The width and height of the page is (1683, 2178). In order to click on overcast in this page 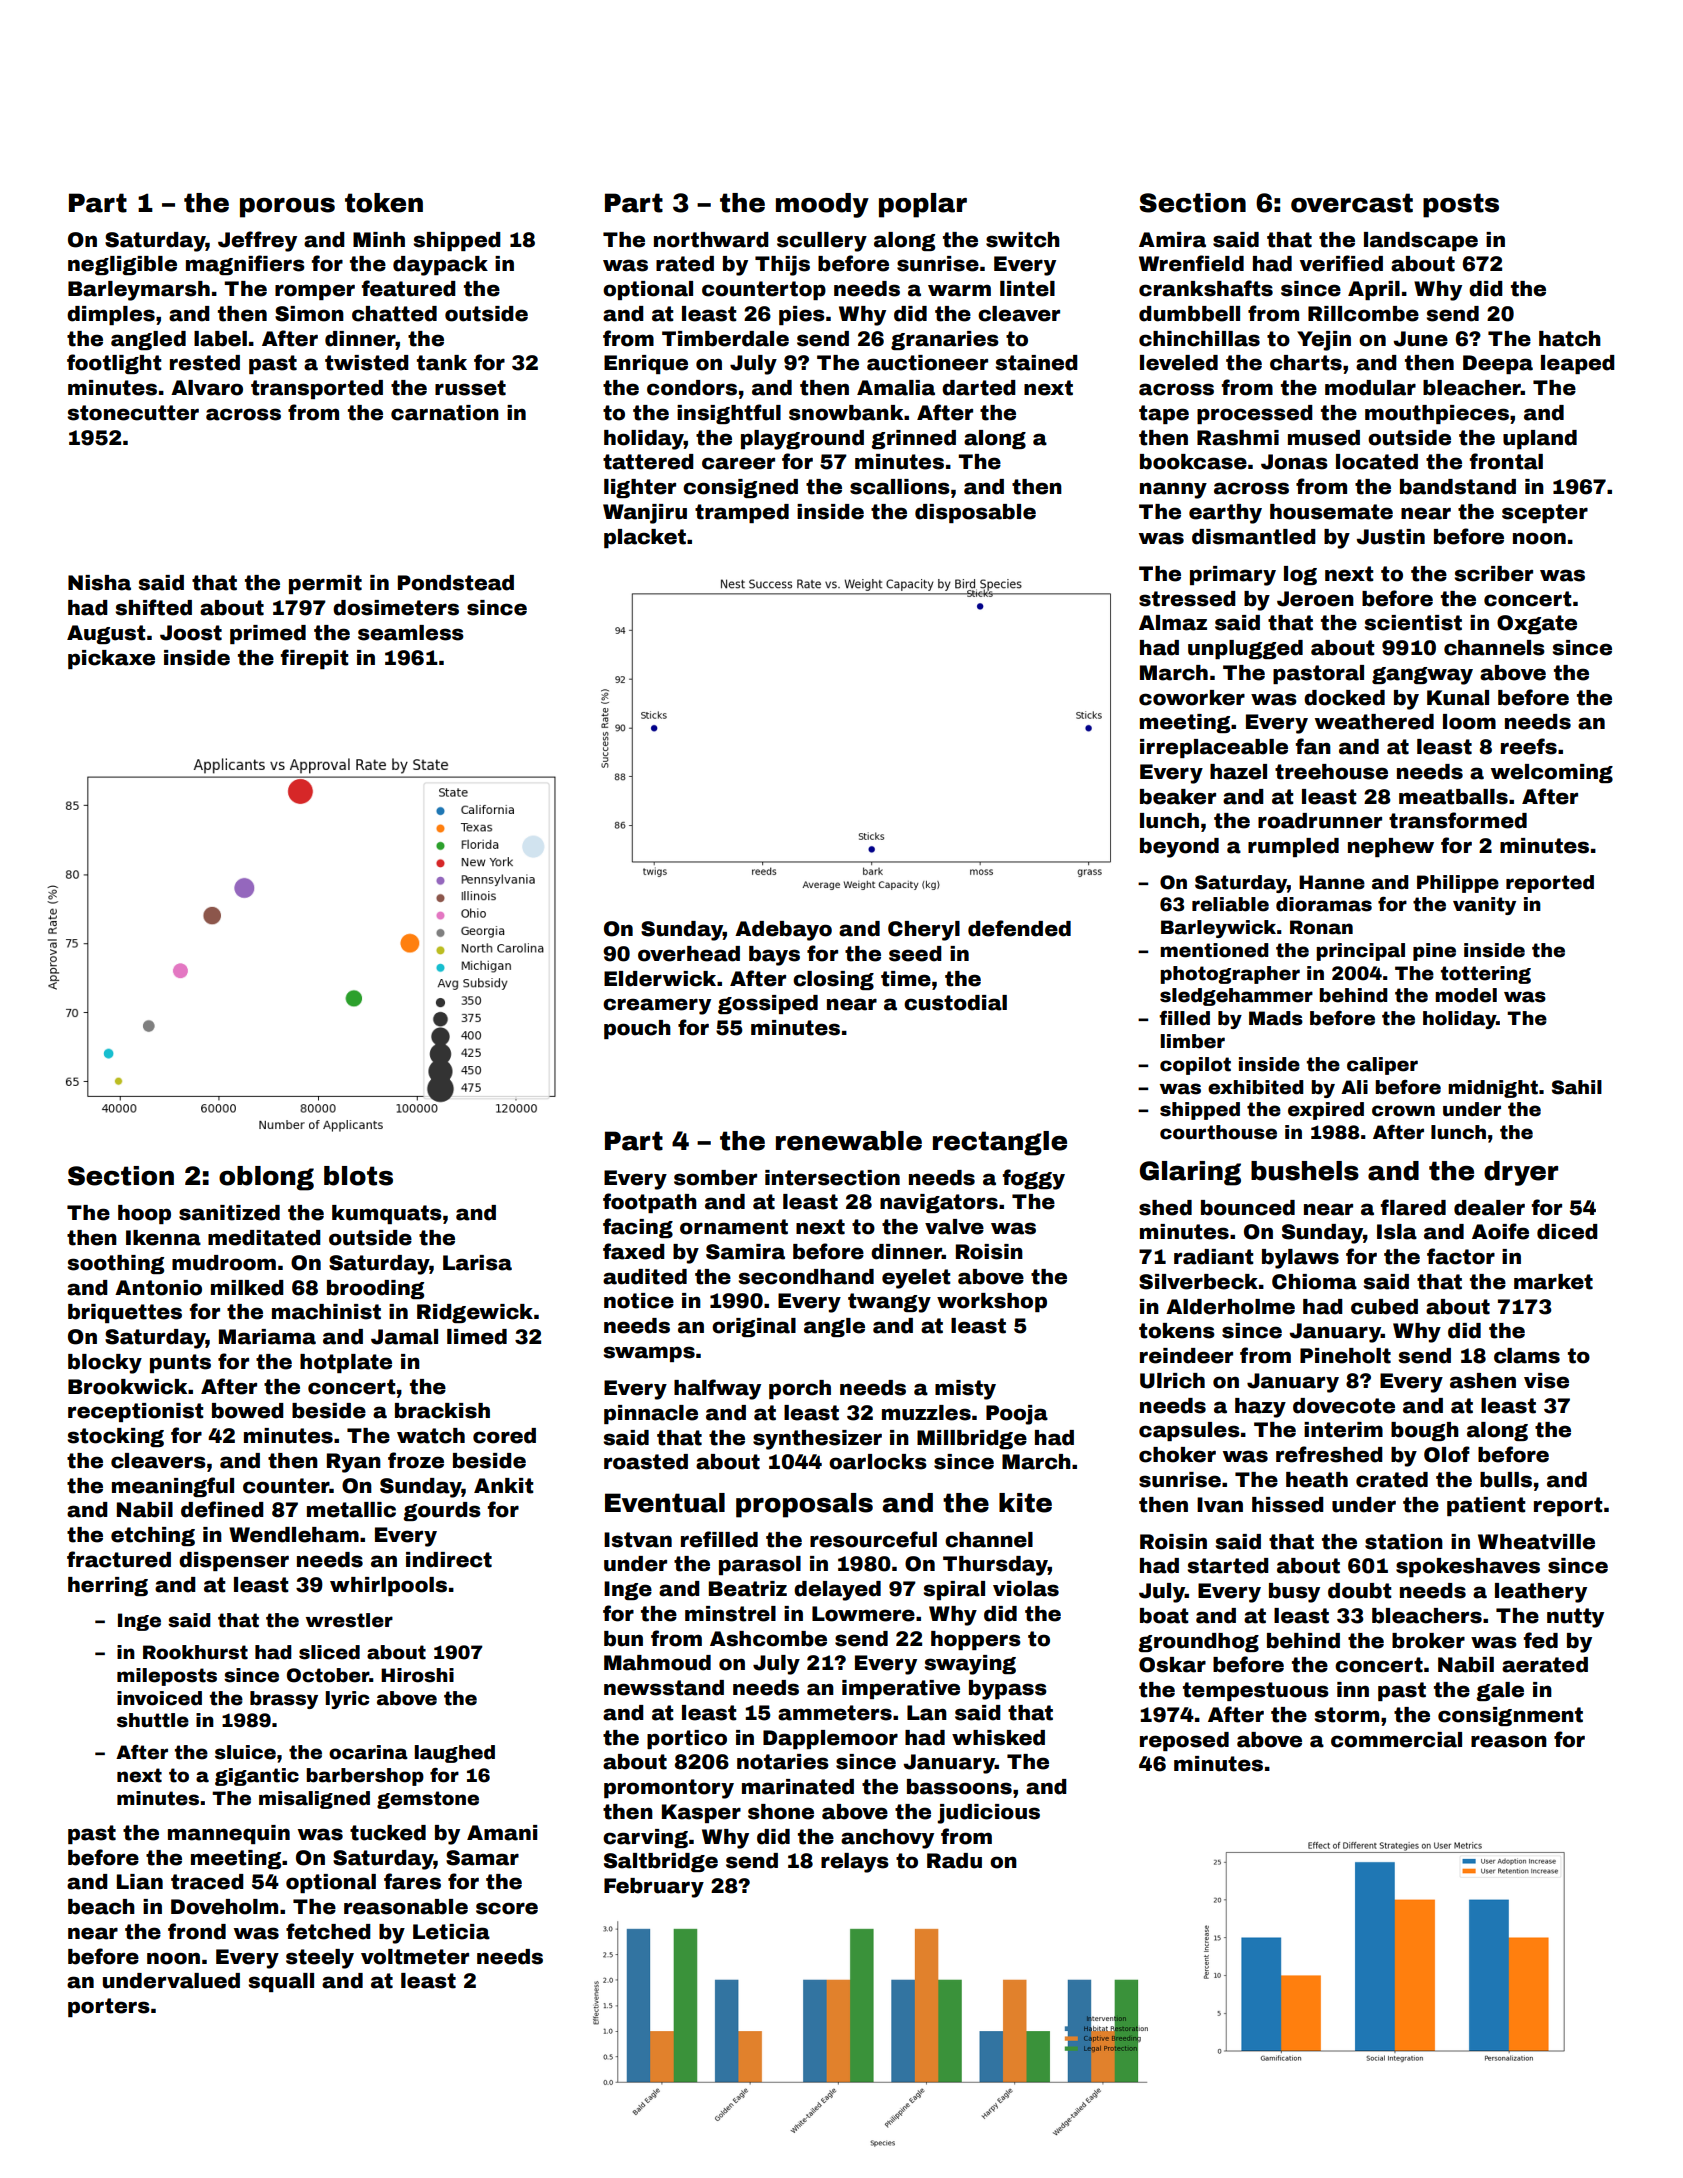, I will do `click(1352, 203)`.
